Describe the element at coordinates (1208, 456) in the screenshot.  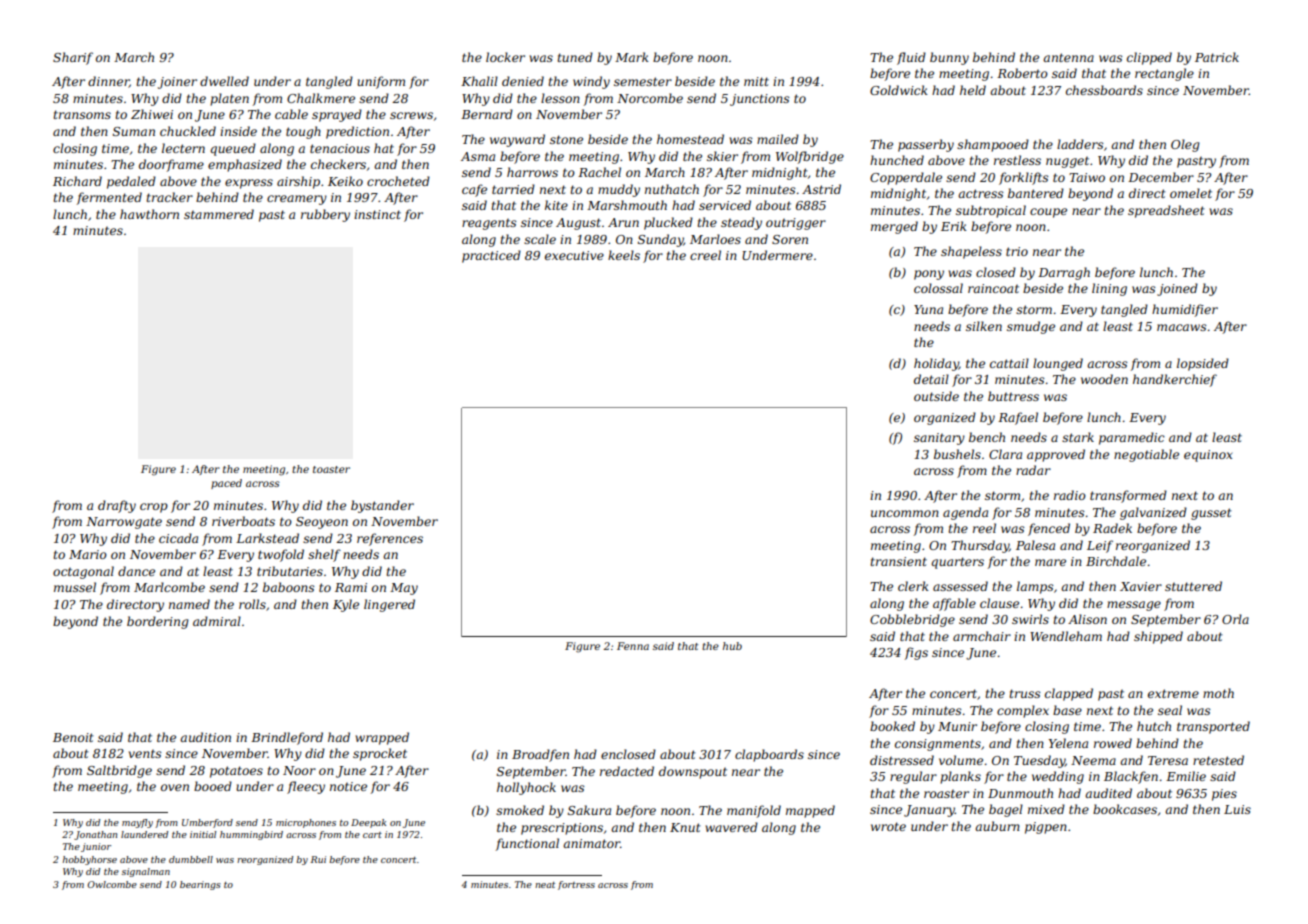
I see `equinox` at that location.
